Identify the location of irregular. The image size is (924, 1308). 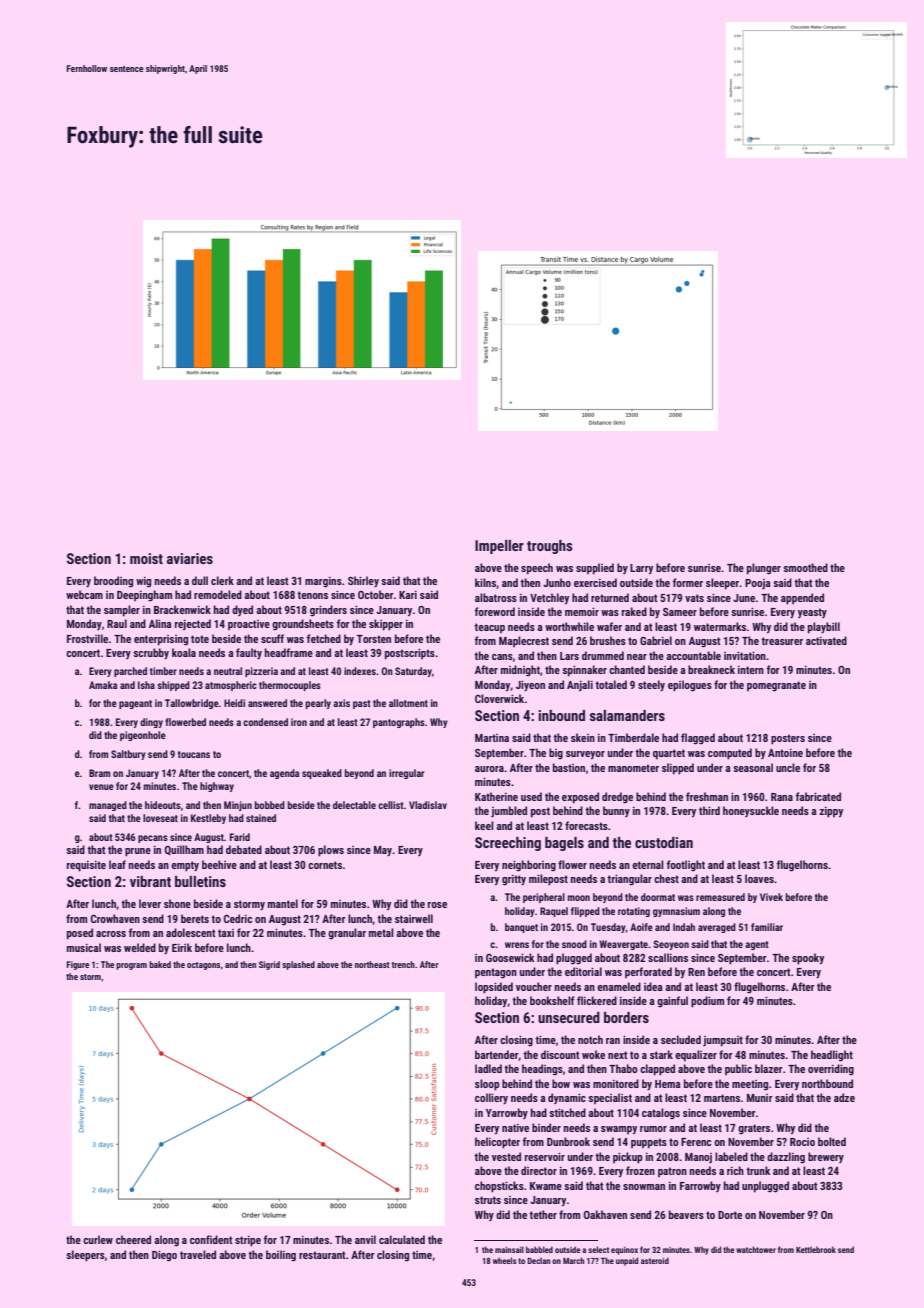
(407, 774).
